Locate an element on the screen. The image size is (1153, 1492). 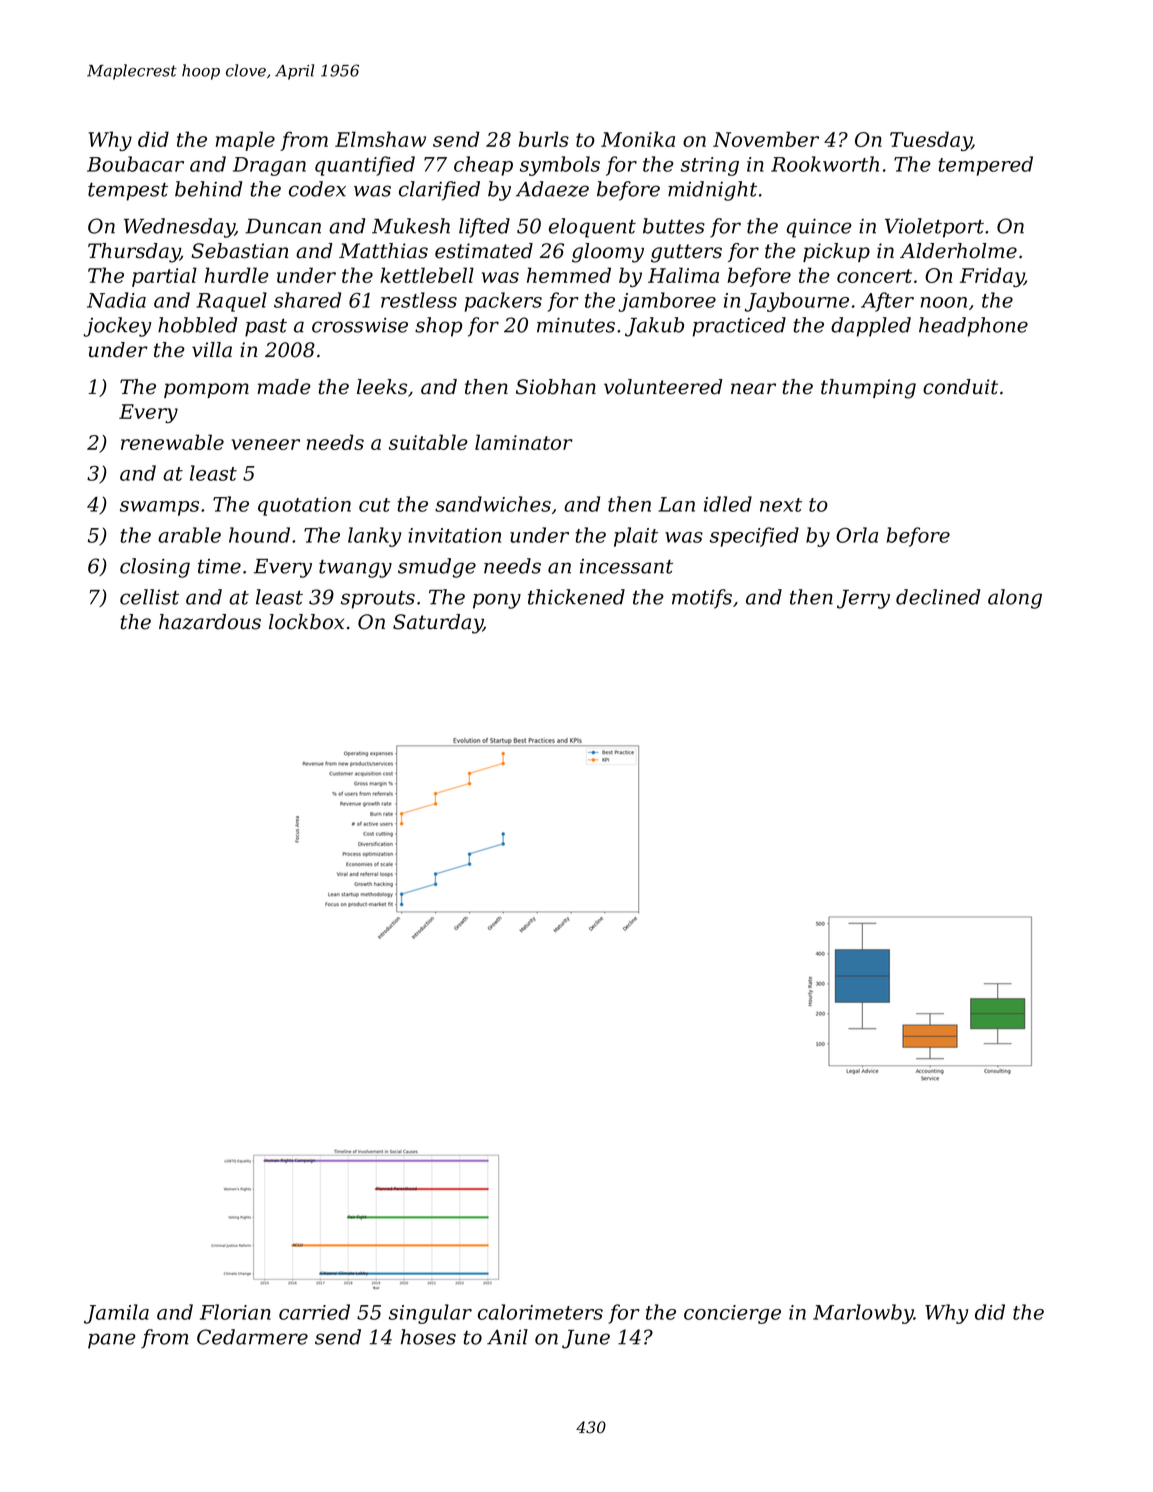
jockey is located at coordinates (117, 327).
